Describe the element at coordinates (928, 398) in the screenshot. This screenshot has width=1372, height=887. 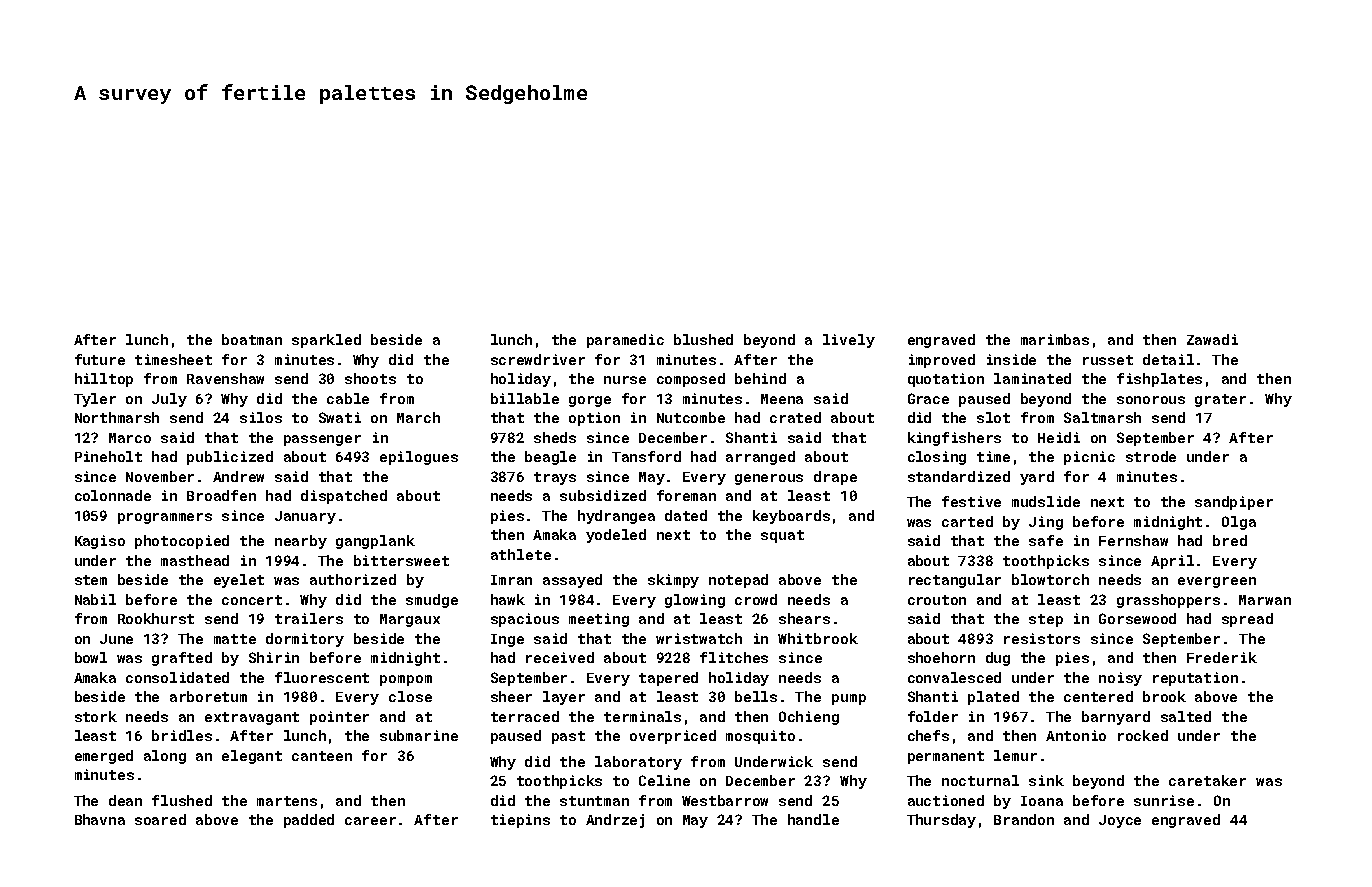
I see `Grace` at that location.
